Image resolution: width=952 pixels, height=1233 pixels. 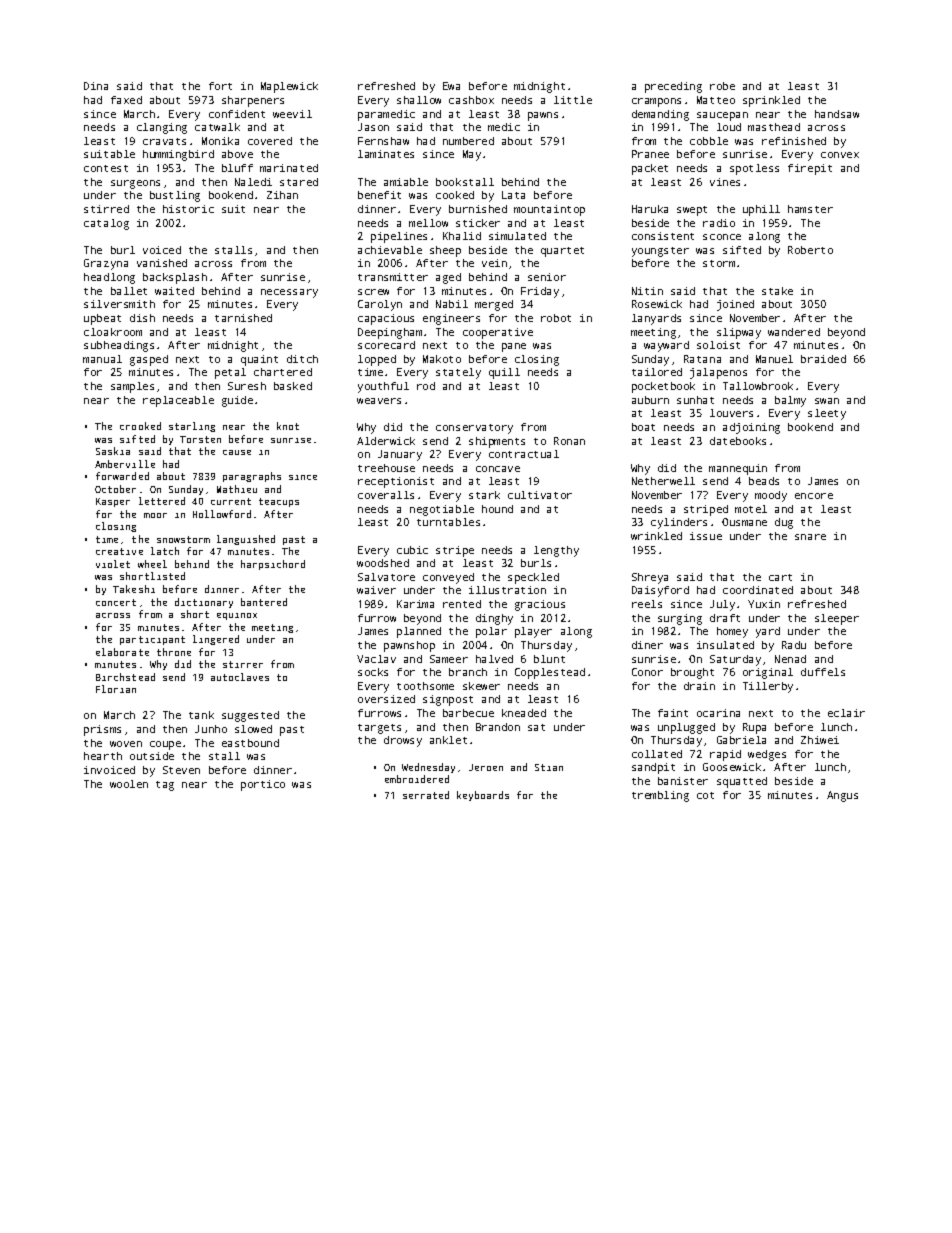 What do you see at coordinates (483, 796) in the document?
I see `keyboards` at bounding box center [483, 796].
